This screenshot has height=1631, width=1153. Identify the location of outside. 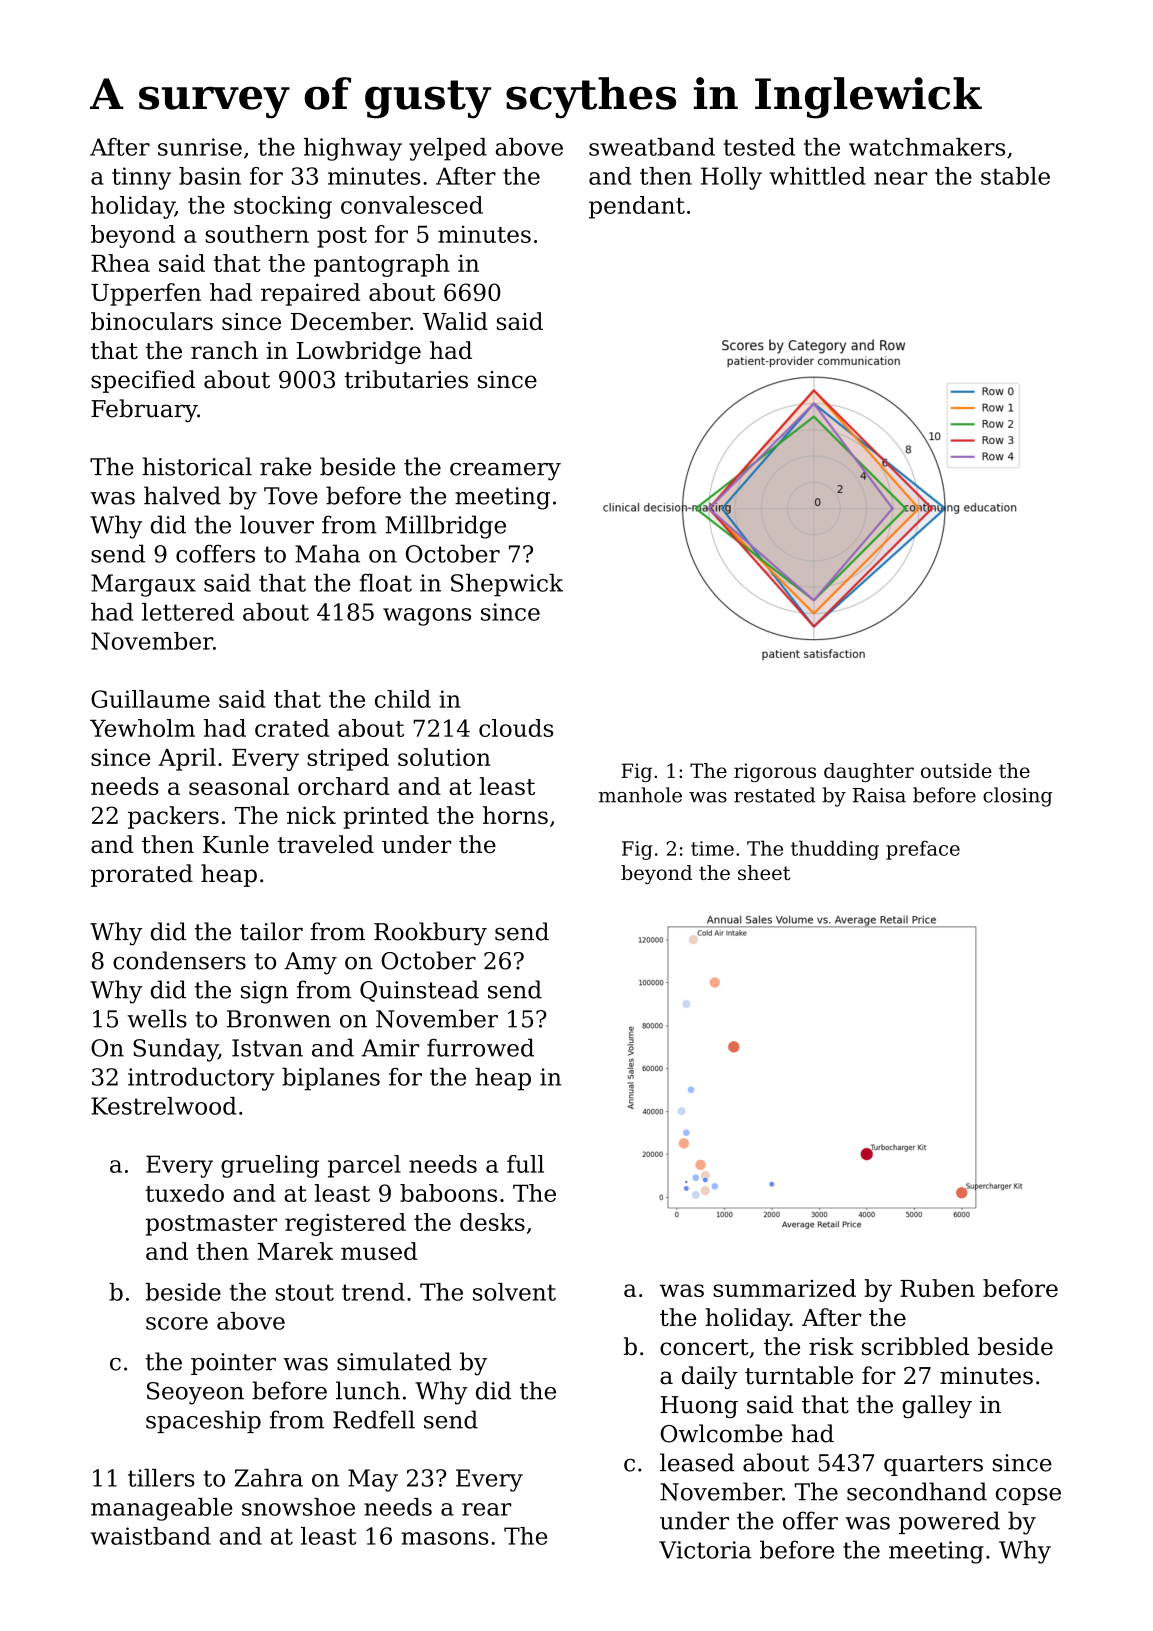
(956, 770).
